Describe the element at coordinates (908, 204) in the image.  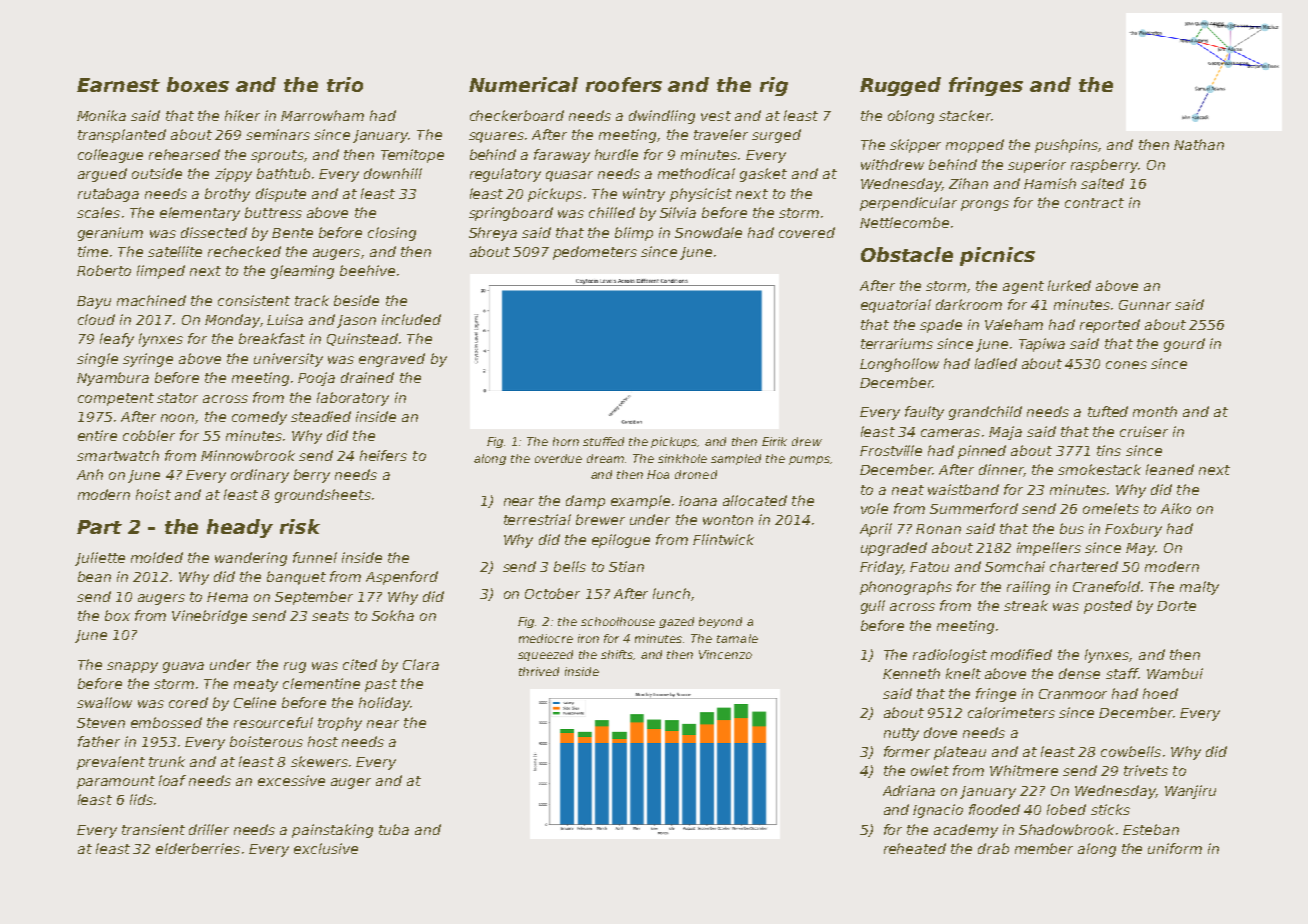
I see `perpendicular` at that location.
